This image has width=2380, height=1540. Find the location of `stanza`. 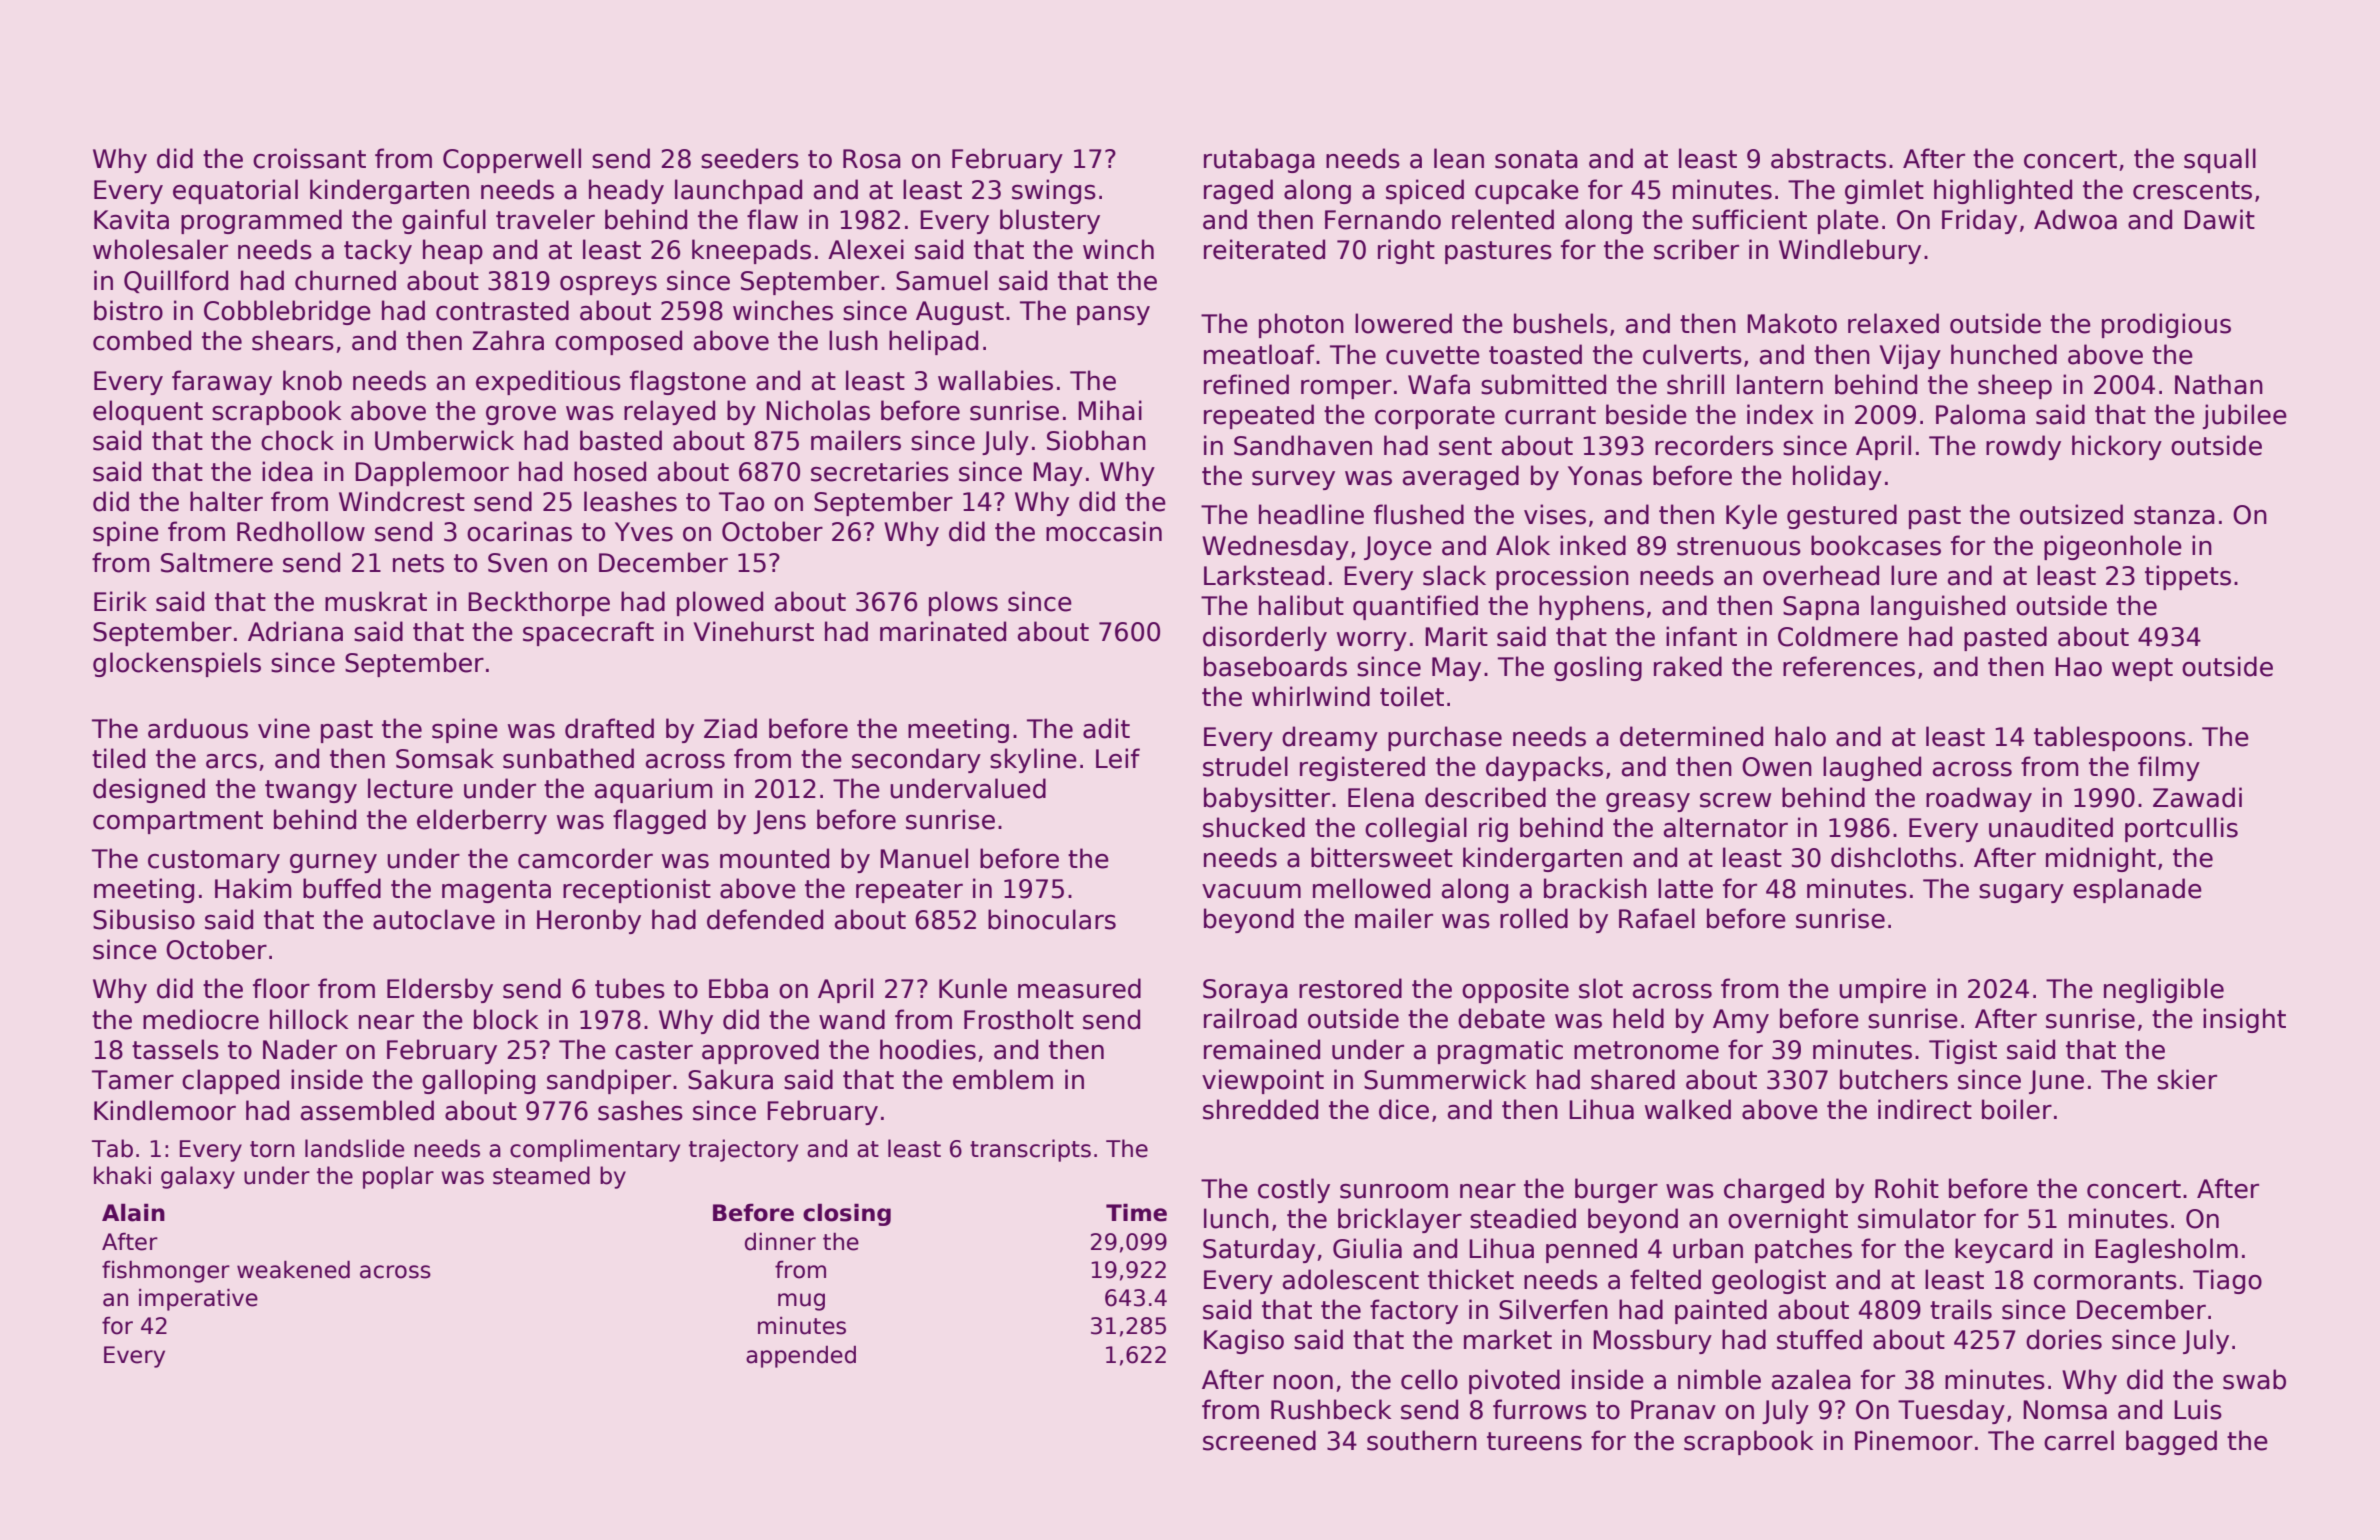

stanza is located at coordinates (2174, 515).
